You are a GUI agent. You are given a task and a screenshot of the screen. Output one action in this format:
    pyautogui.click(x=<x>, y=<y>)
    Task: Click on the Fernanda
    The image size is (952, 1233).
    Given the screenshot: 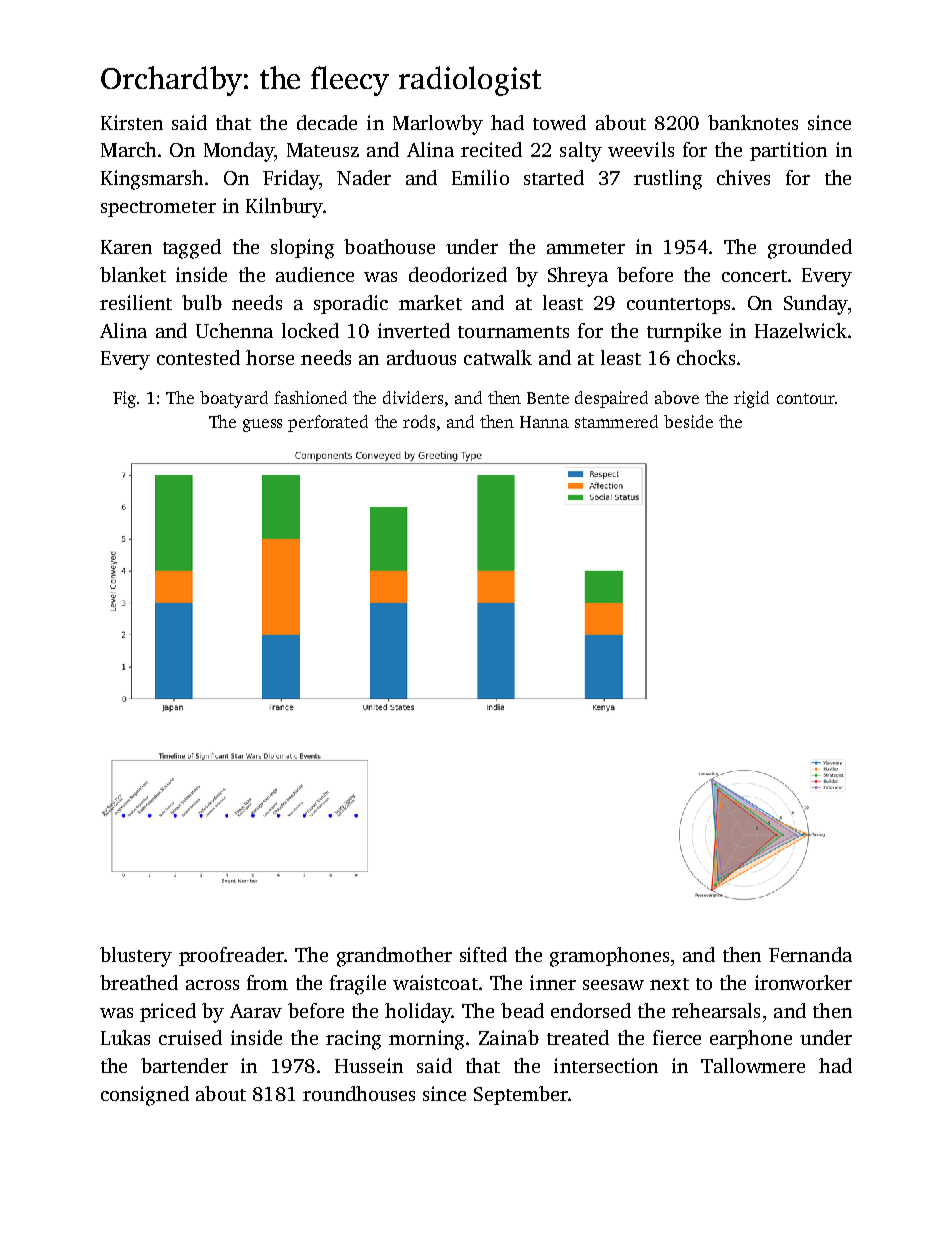 What is the action you would take?
    pyautogui.click(x=810, y=954)
